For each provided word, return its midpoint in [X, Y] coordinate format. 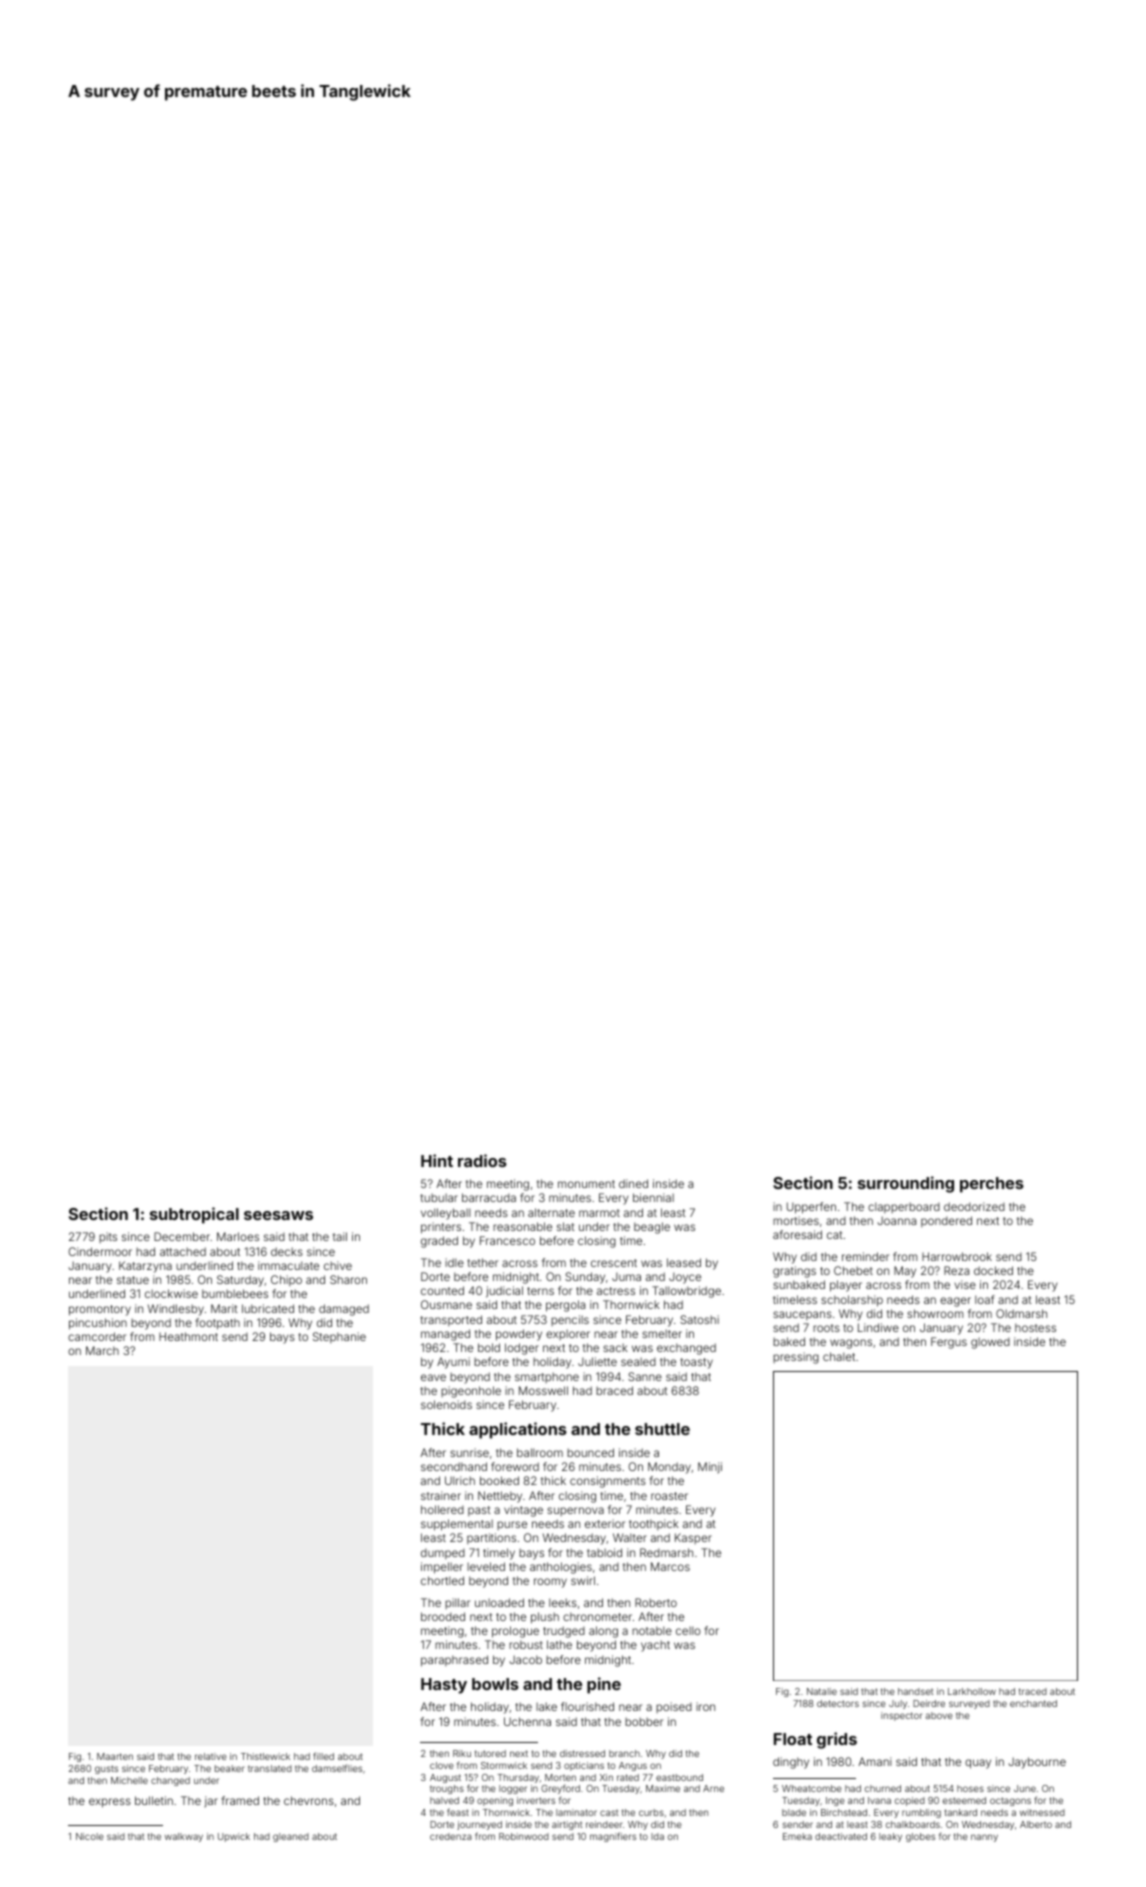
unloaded [499, 1602]
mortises [796, 1220]
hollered [442, 1509]
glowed [990, 1343]
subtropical [194, 1215]
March [102, 1350]
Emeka [797, 1836]
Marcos [670, 1566]
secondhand [454, 1466]
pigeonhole [471, 1392]
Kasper [693, 1538]
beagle [652, 1228]
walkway [184, 1837]
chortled [442, 1580]
